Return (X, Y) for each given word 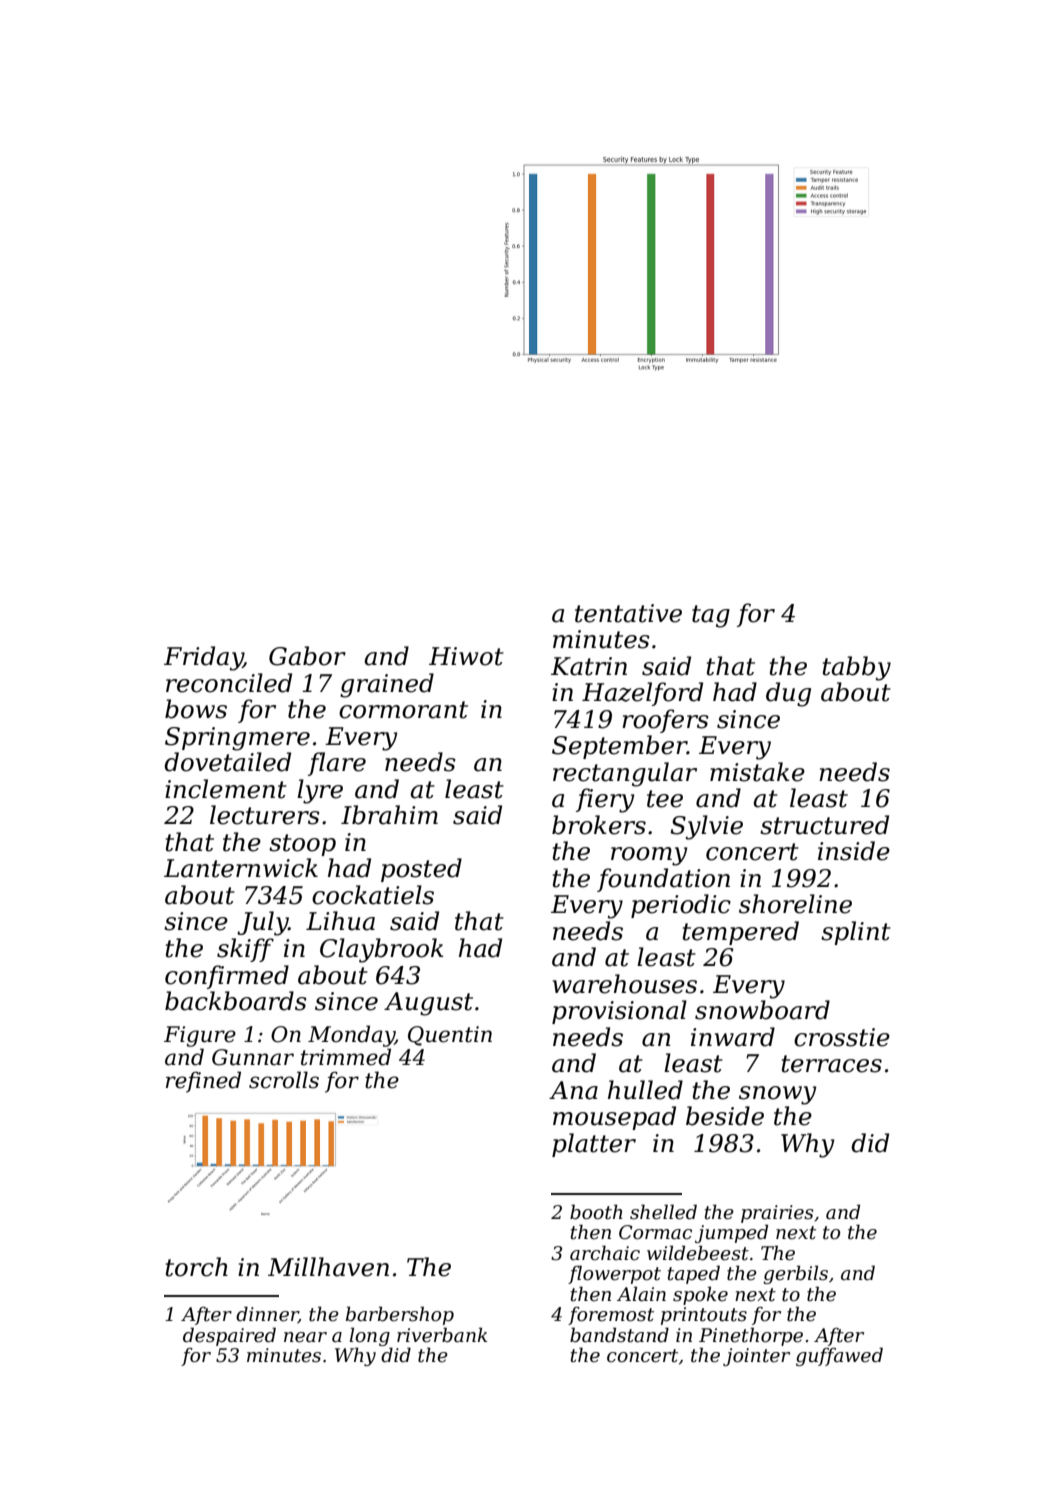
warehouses (625, 984)
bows (196, 709)
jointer (756, 1357)
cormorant (403, 710)
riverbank (442, 1335)
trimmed (346, 1057)
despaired (229, 1336)
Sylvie (706, 827)
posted (421, 870)
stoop (302, 845)
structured (824, 825)
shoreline (795, 904)
